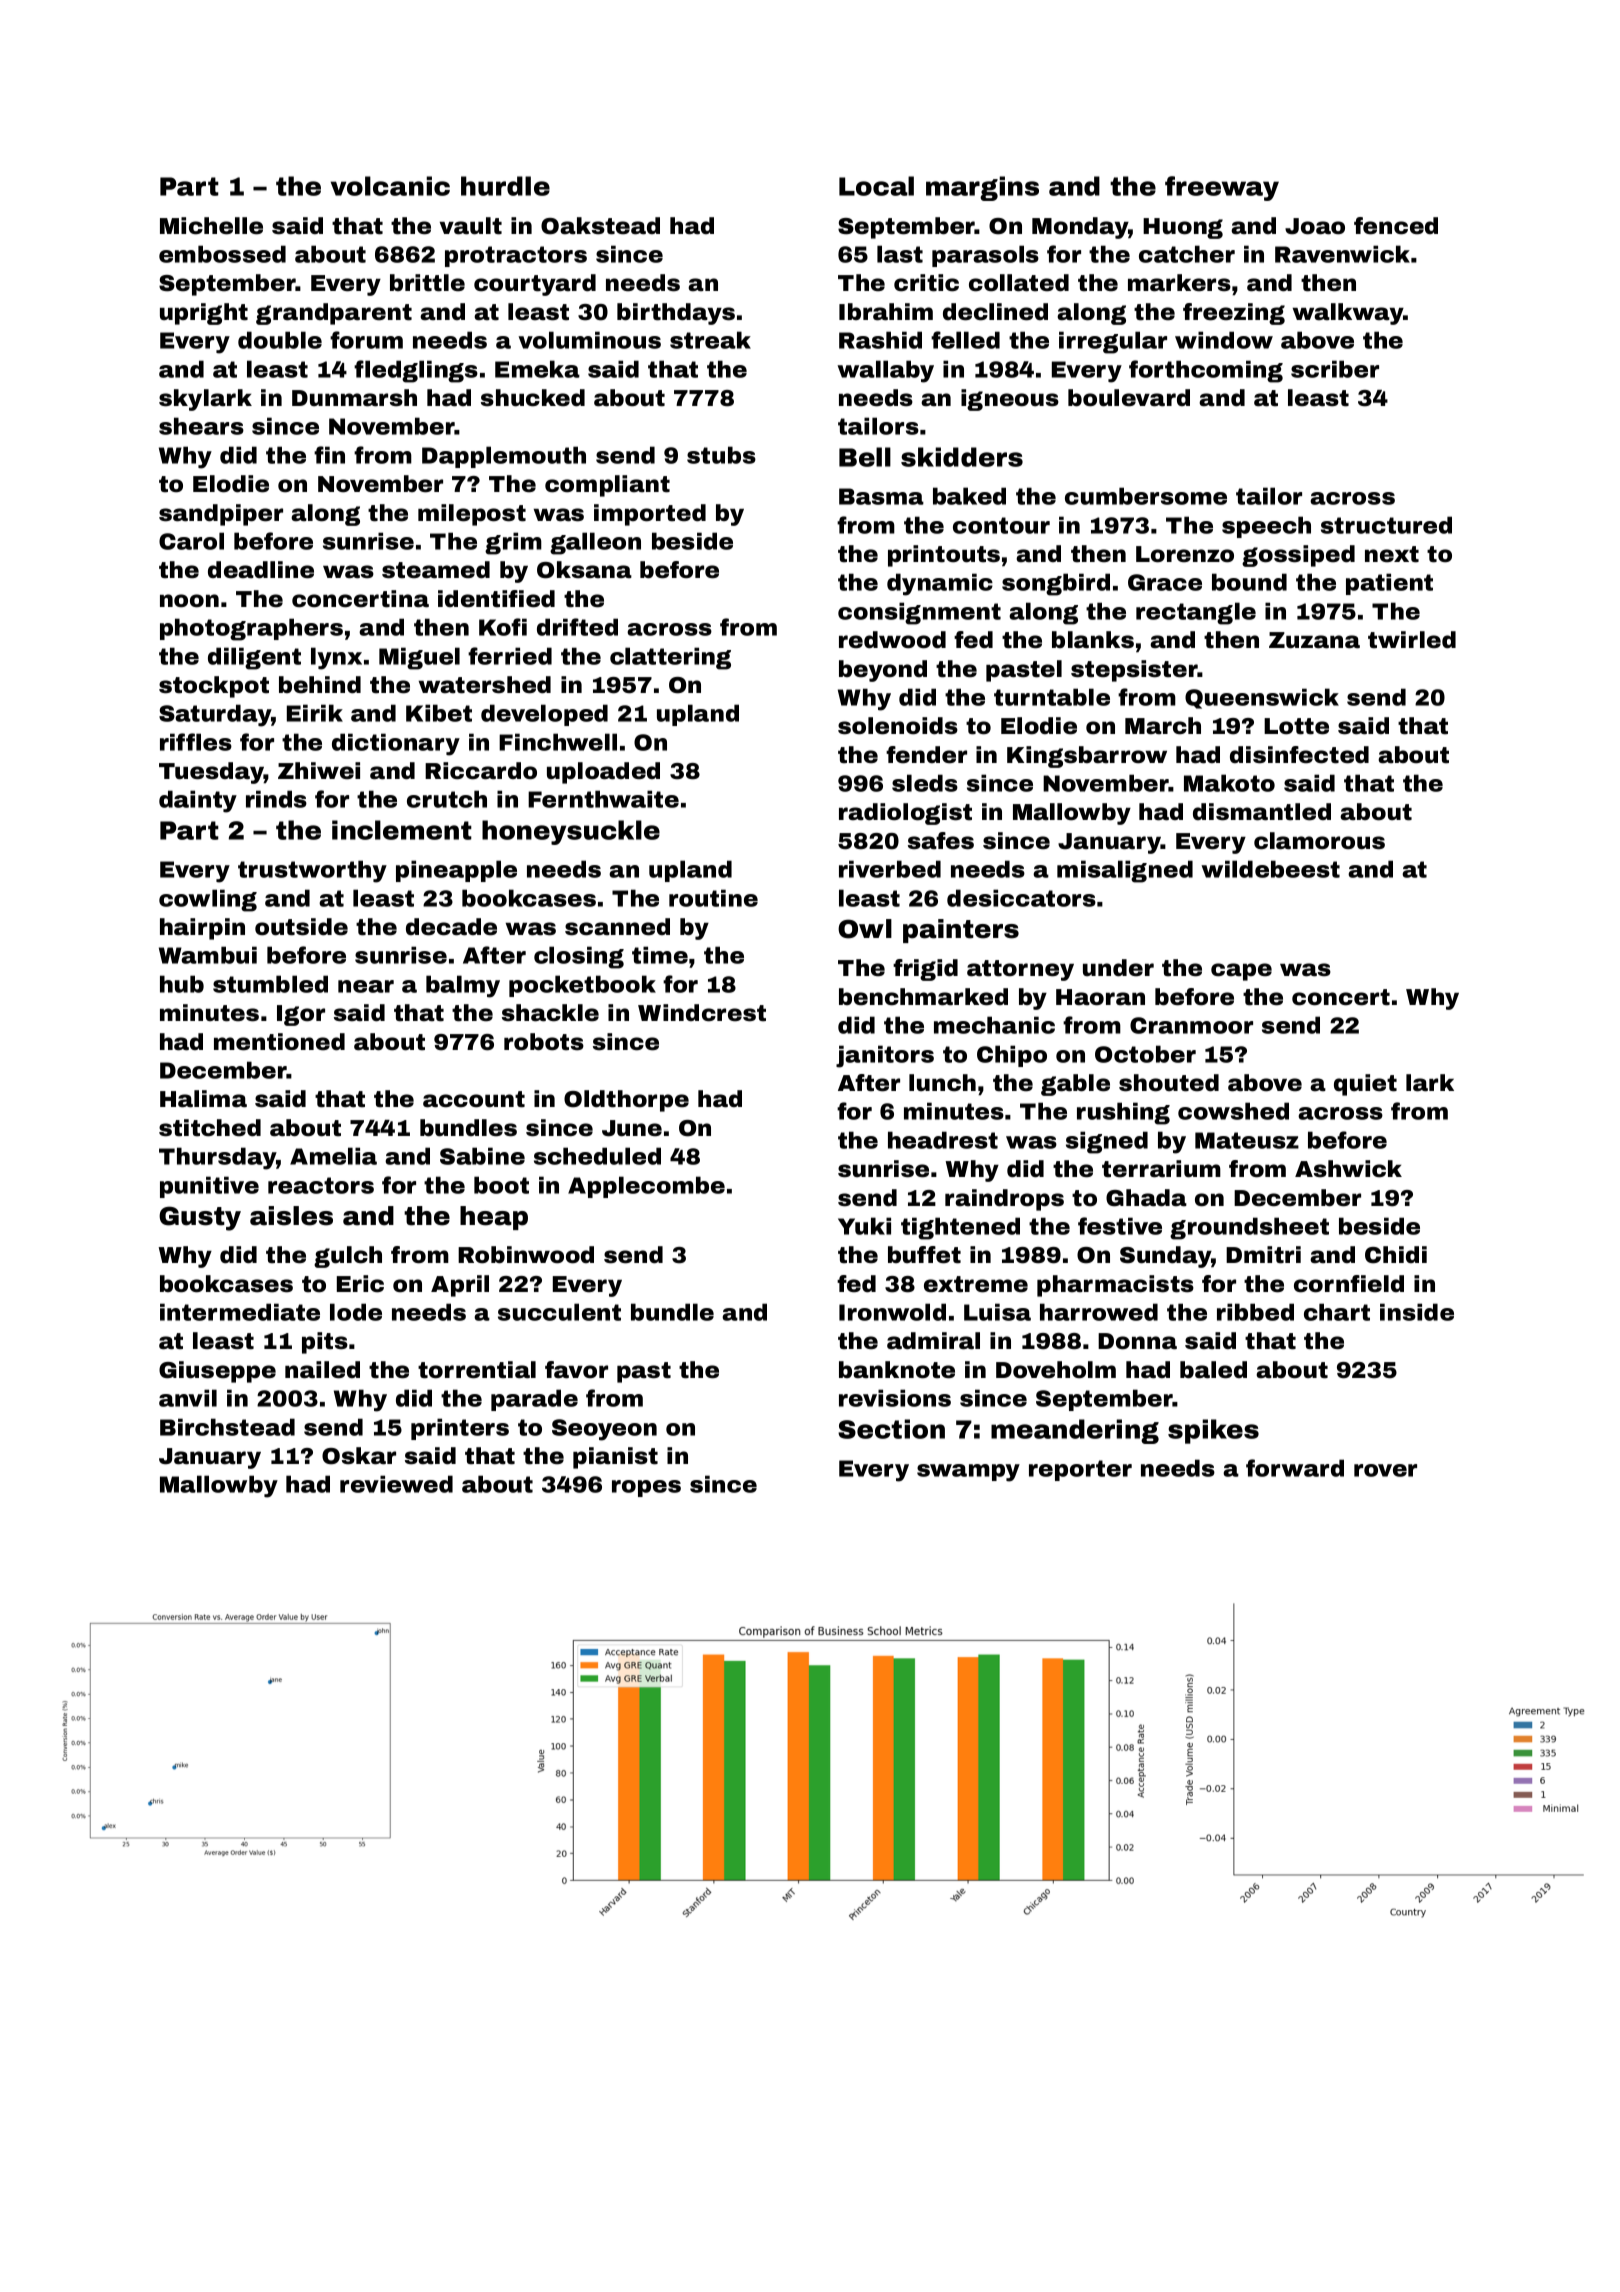  What do you see at coordinates (1417, 1312) in the screenshot?
I see `inside` at bounding box center [1417, 1312].
